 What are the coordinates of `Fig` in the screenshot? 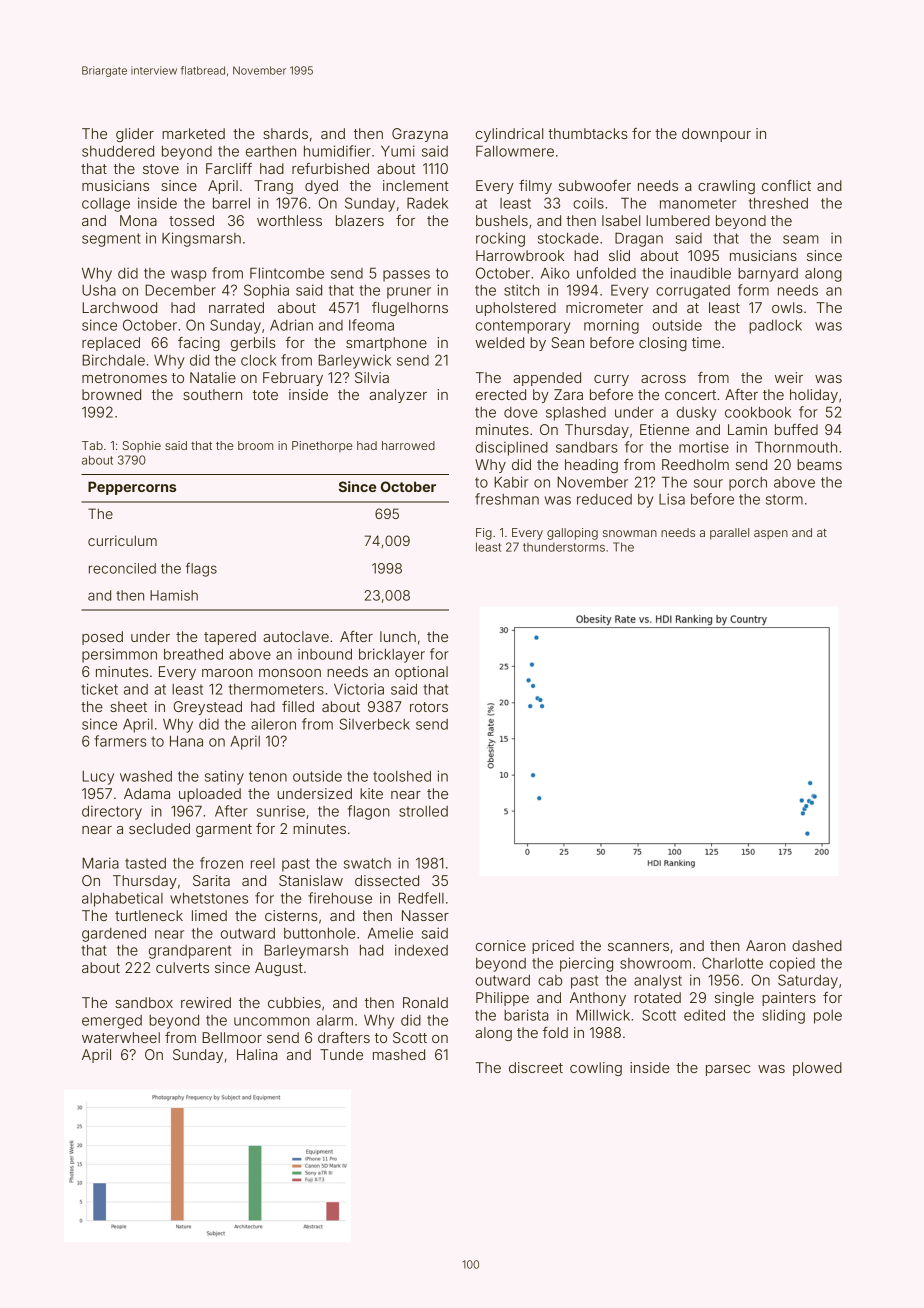 It's located at (484, 534).
